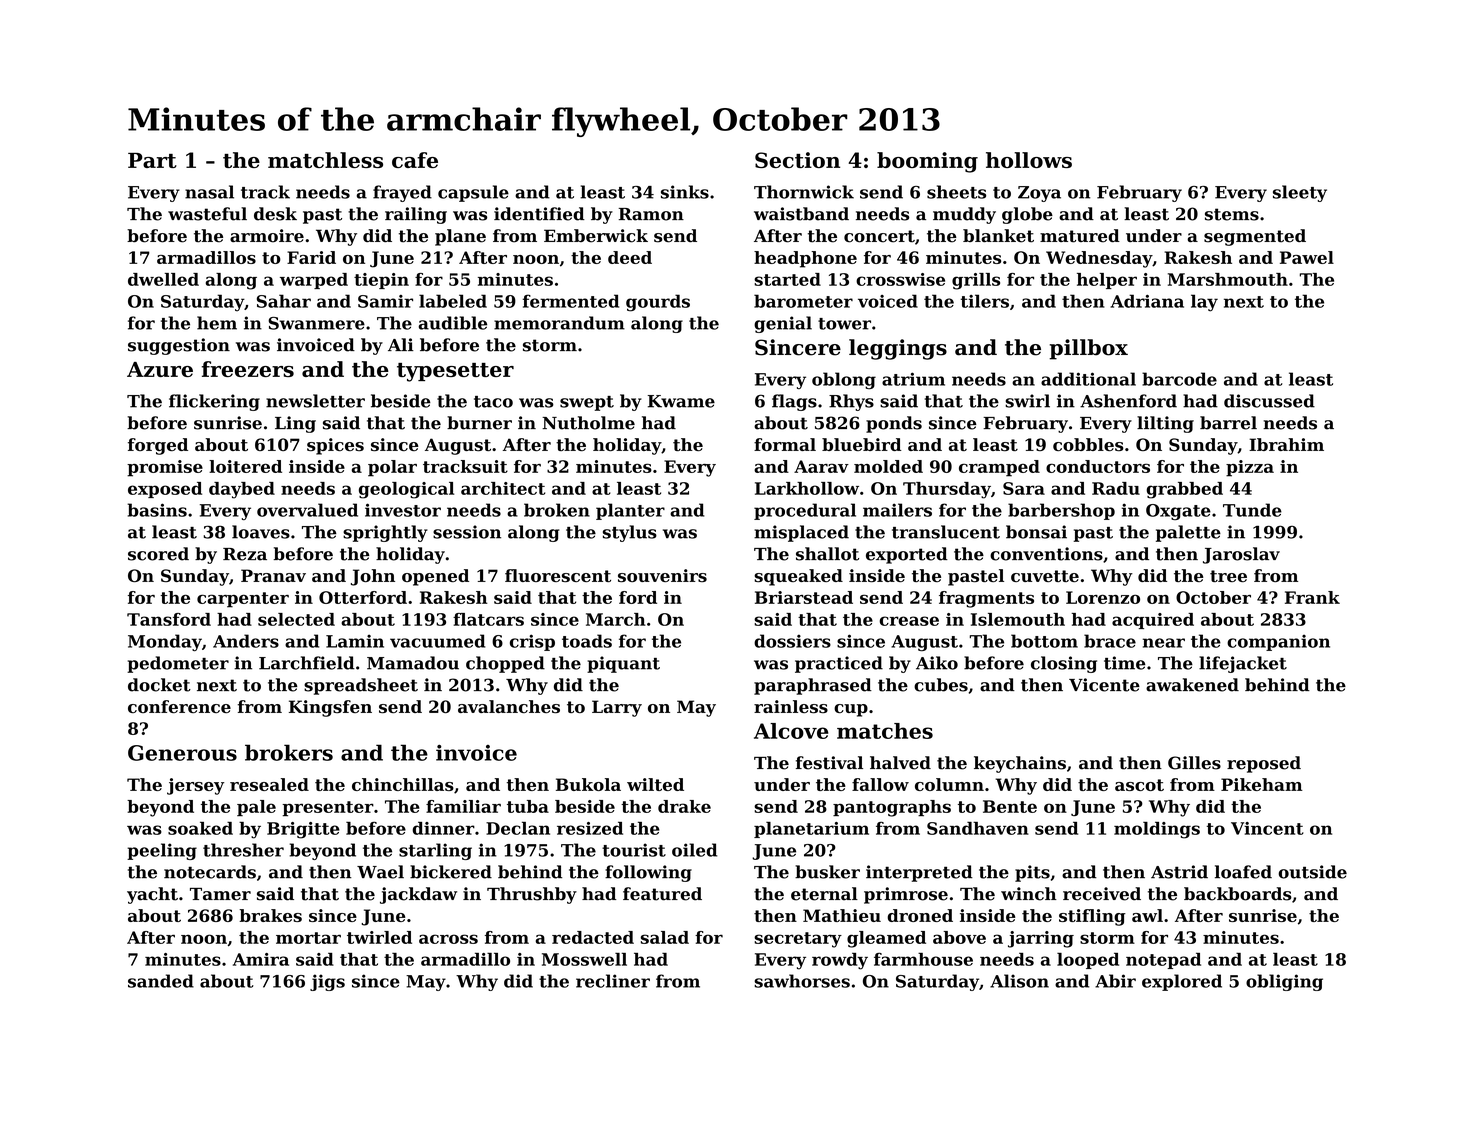  Describe the element at coordinates (1232, 214) in the image. I see `stems` at that location.
